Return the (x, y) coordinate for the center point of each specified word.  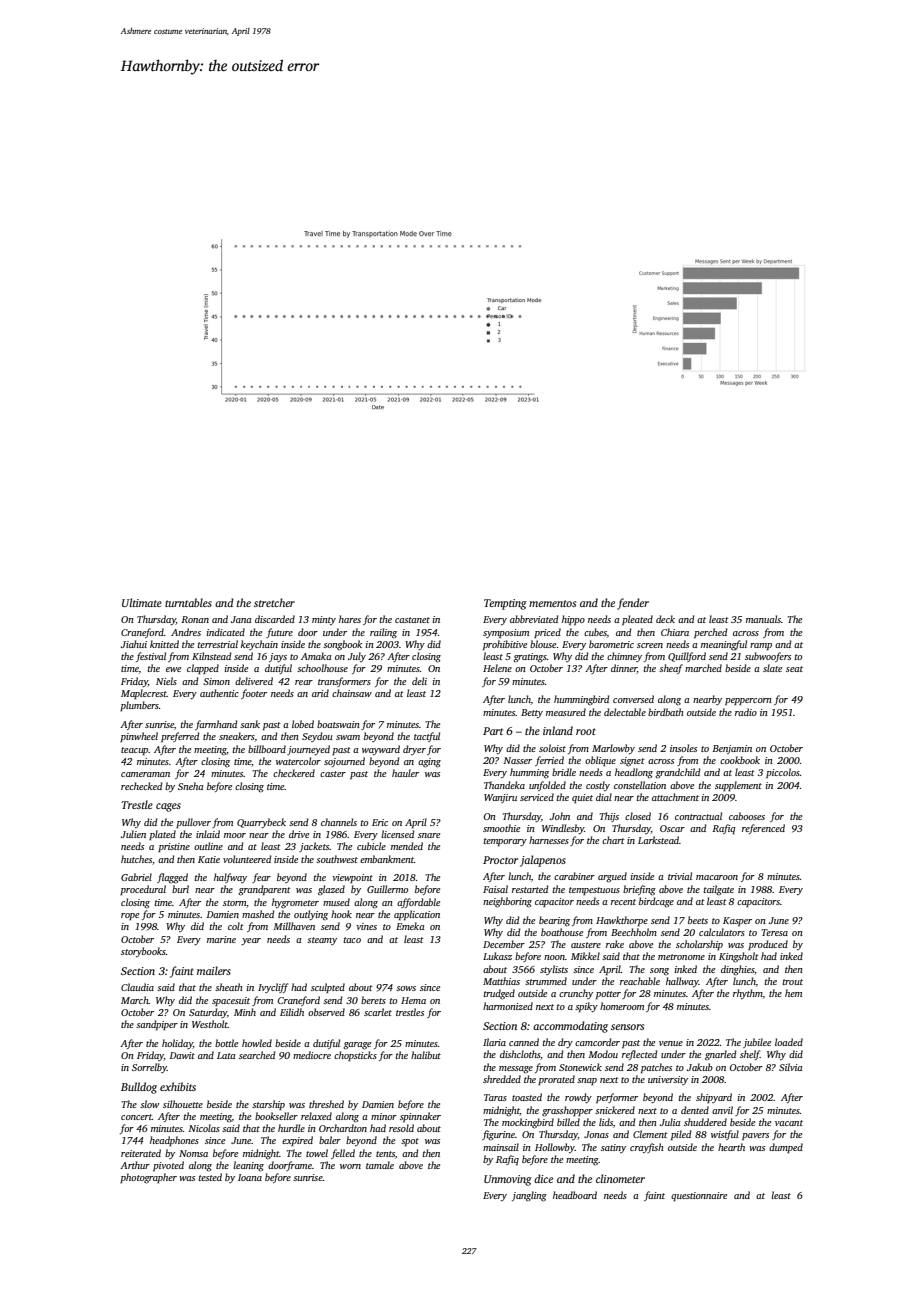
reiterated (141, 1153)
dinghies (737, 970)
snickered (615, 1110)
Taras (495, 1097)
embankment (387, 859)
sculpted (328, 988)
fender (633, 604)
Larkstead (658, 840)
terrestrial (218, 644)
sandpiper (157, 1025)
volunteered (247, 859)
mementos (552, 603)
